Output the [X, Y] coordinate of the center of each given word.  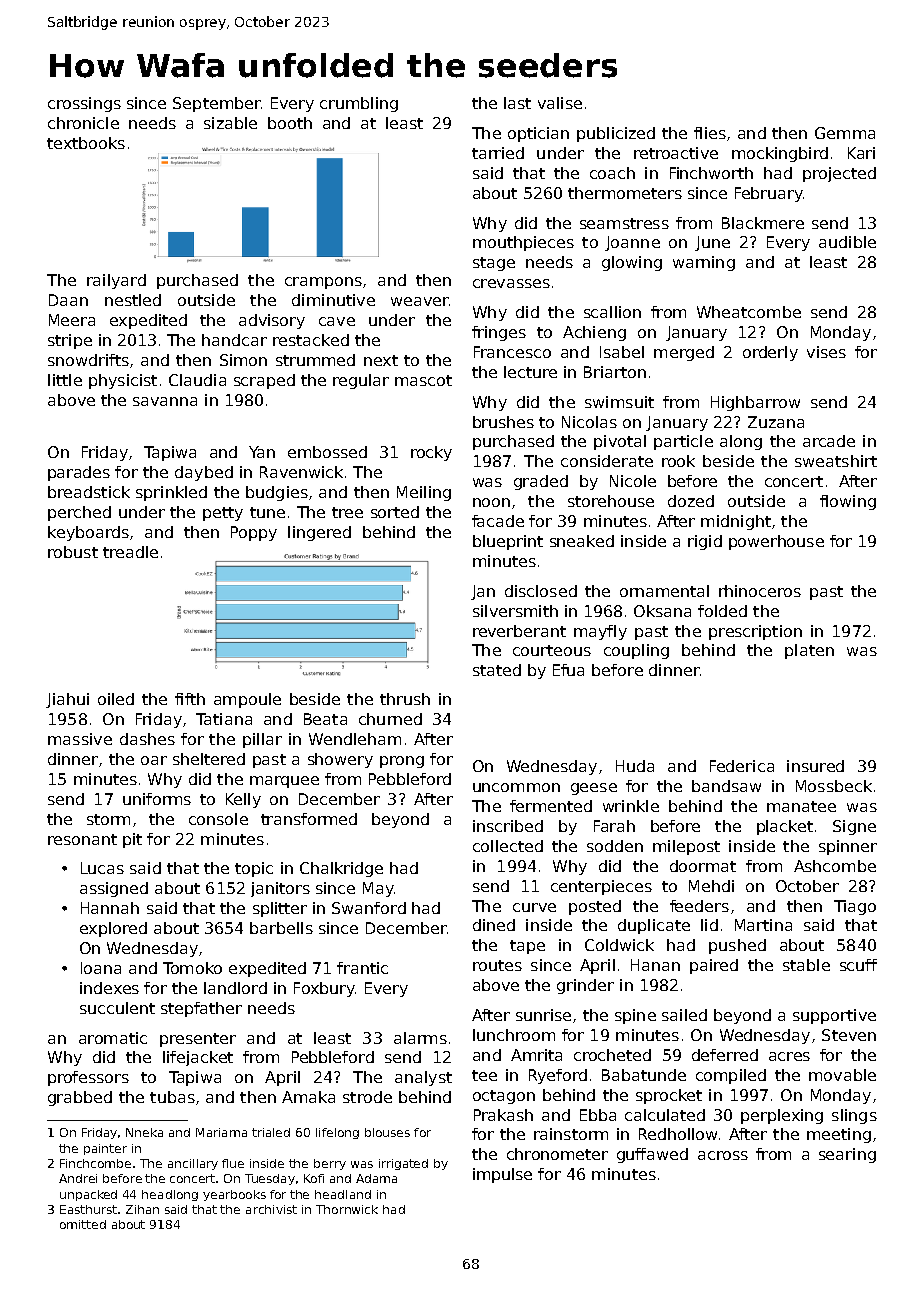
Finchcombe [95, 1163]
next [381, 360]
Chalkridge [341, 869]
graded [541, 482]
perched [79, 513]
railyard [116, 281]
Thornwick [347, 1209]
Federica [742, 766]
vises [826, 352]
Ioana [101, 968]
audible [847, 242]
